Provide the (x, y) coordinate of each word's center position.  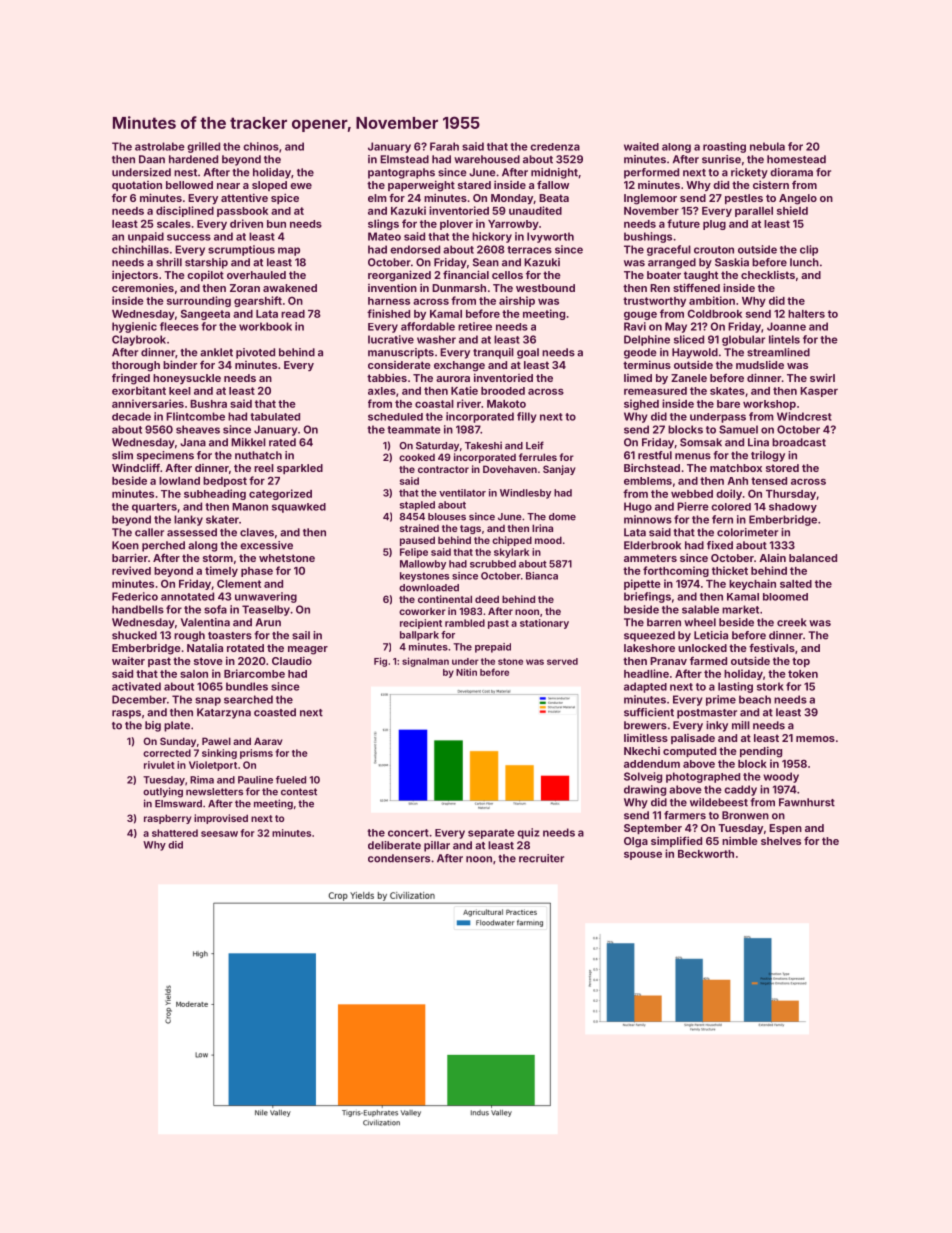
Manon (250, 507)
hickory (492, 237)
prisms (256, 754)
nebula (767, 146)
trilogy (768, 456)
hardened (193, 159)
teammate (414, 430)
